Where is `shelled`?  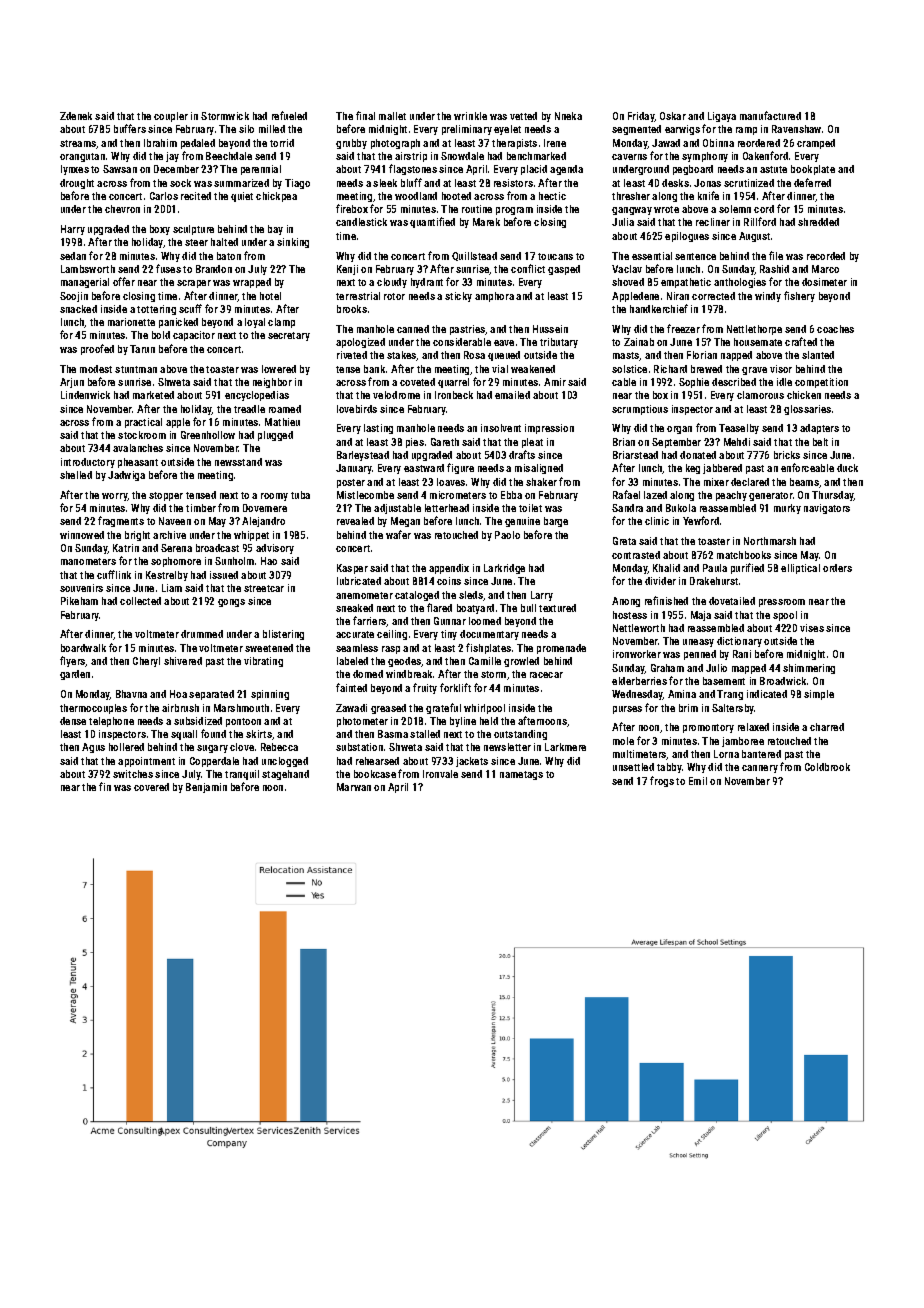
shelled is located at coordinates (76, 475).
